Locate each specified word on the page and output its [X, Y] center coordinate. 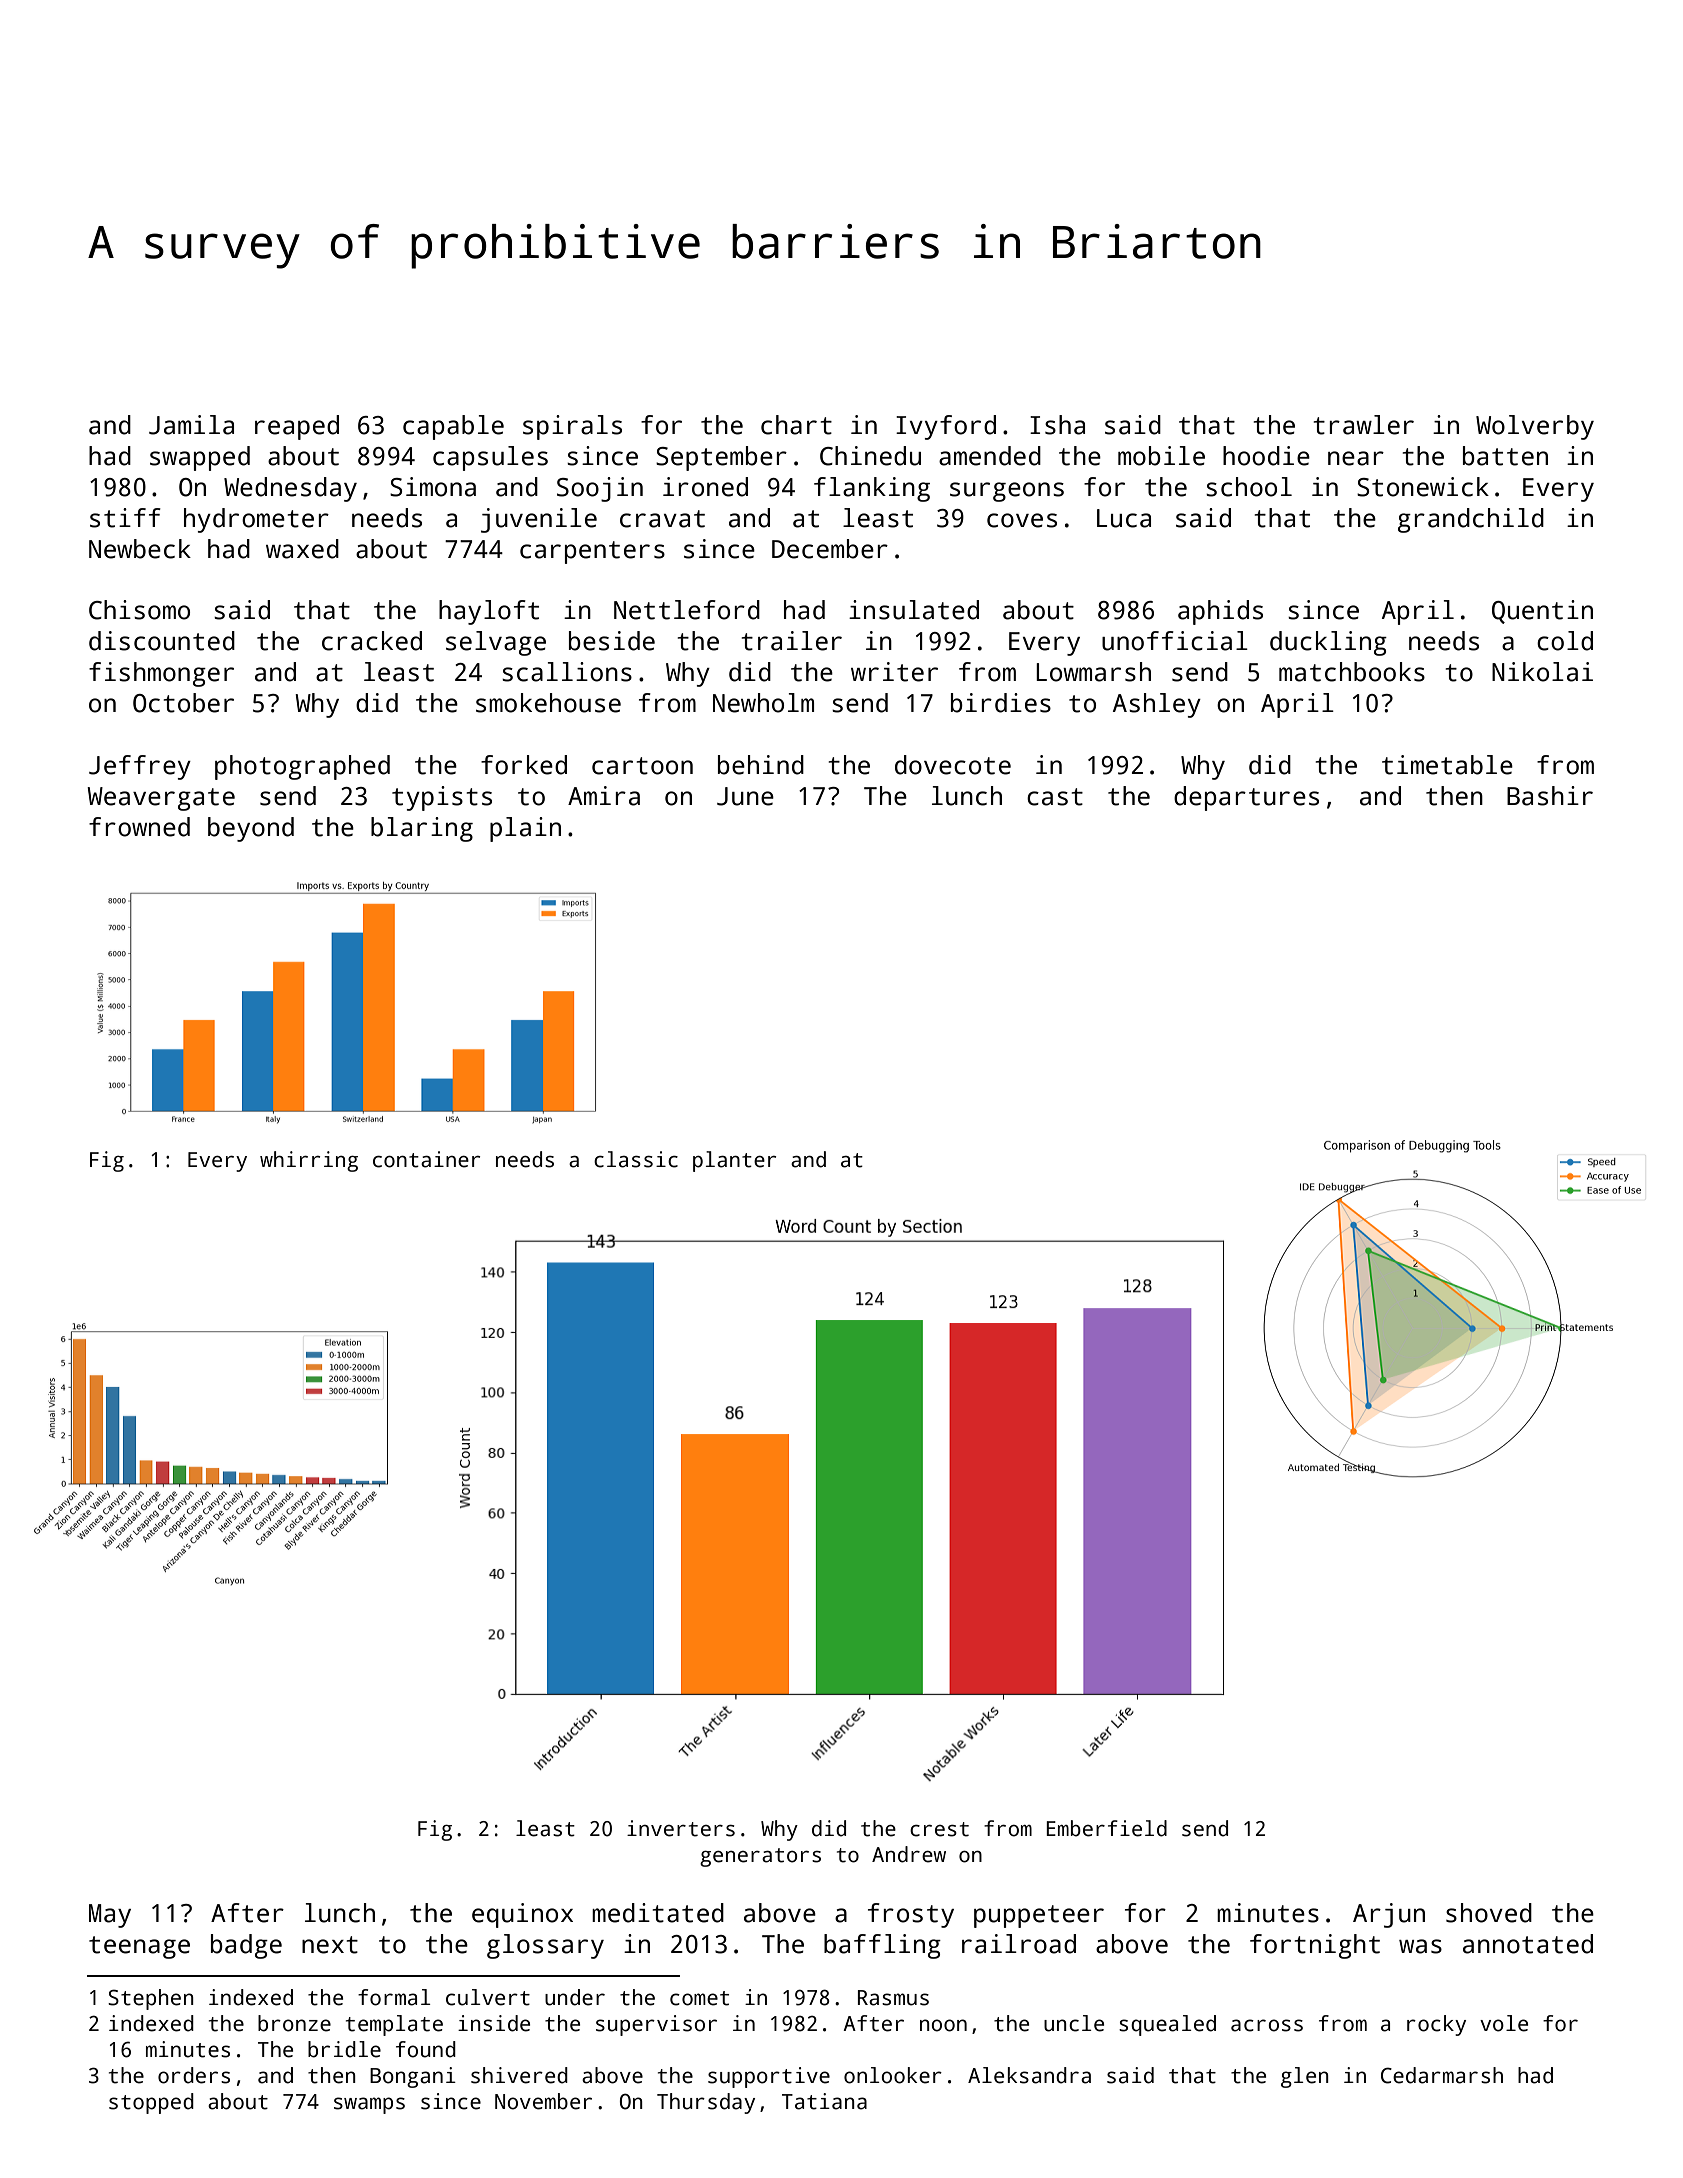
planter [734, 1161]
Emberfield [1106, 1828]
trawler [1363, 425]
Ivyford [946, 427]
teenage [139, 1947]
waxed [302, 549]
